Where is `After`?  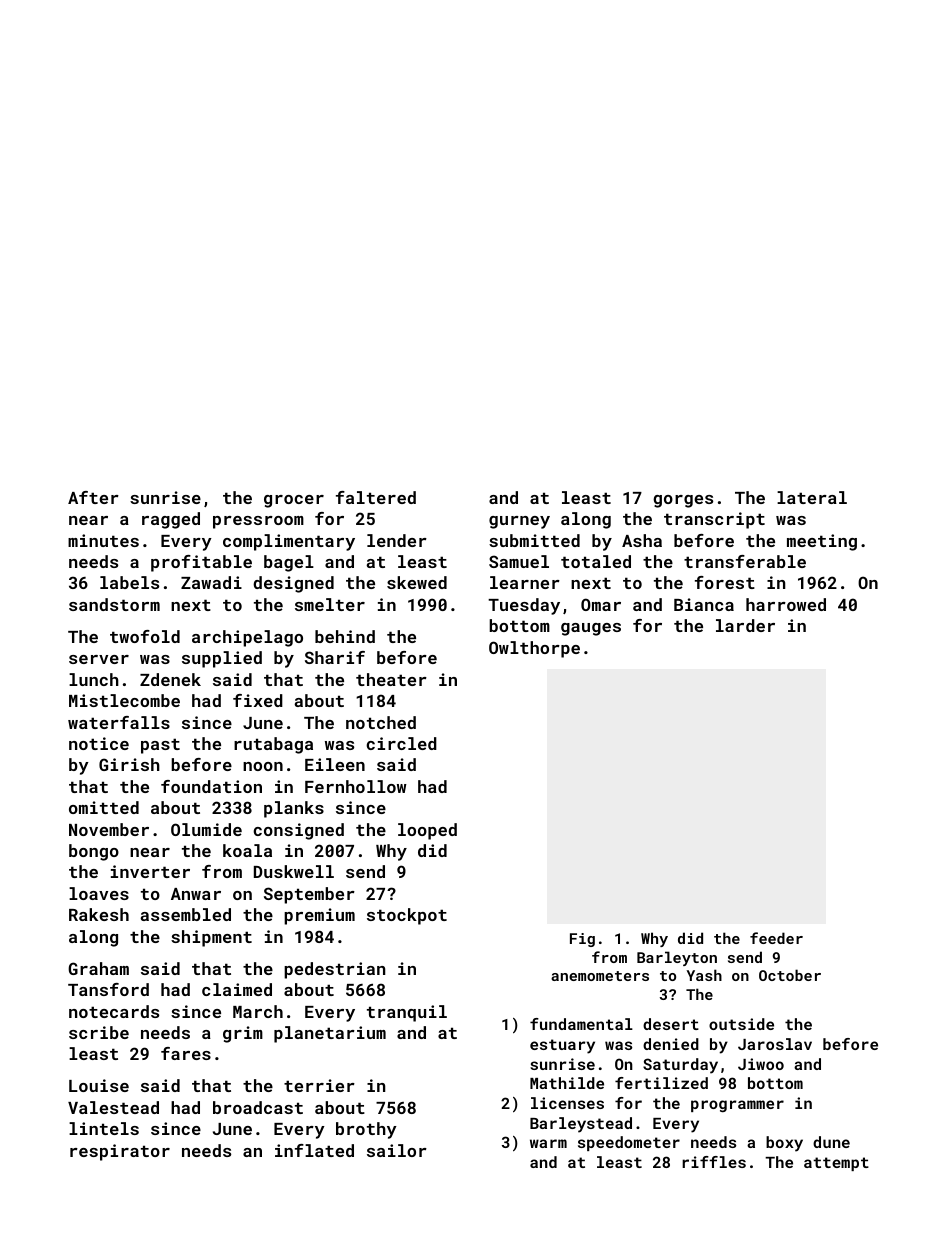 After is located at coordinates (93, 497).
